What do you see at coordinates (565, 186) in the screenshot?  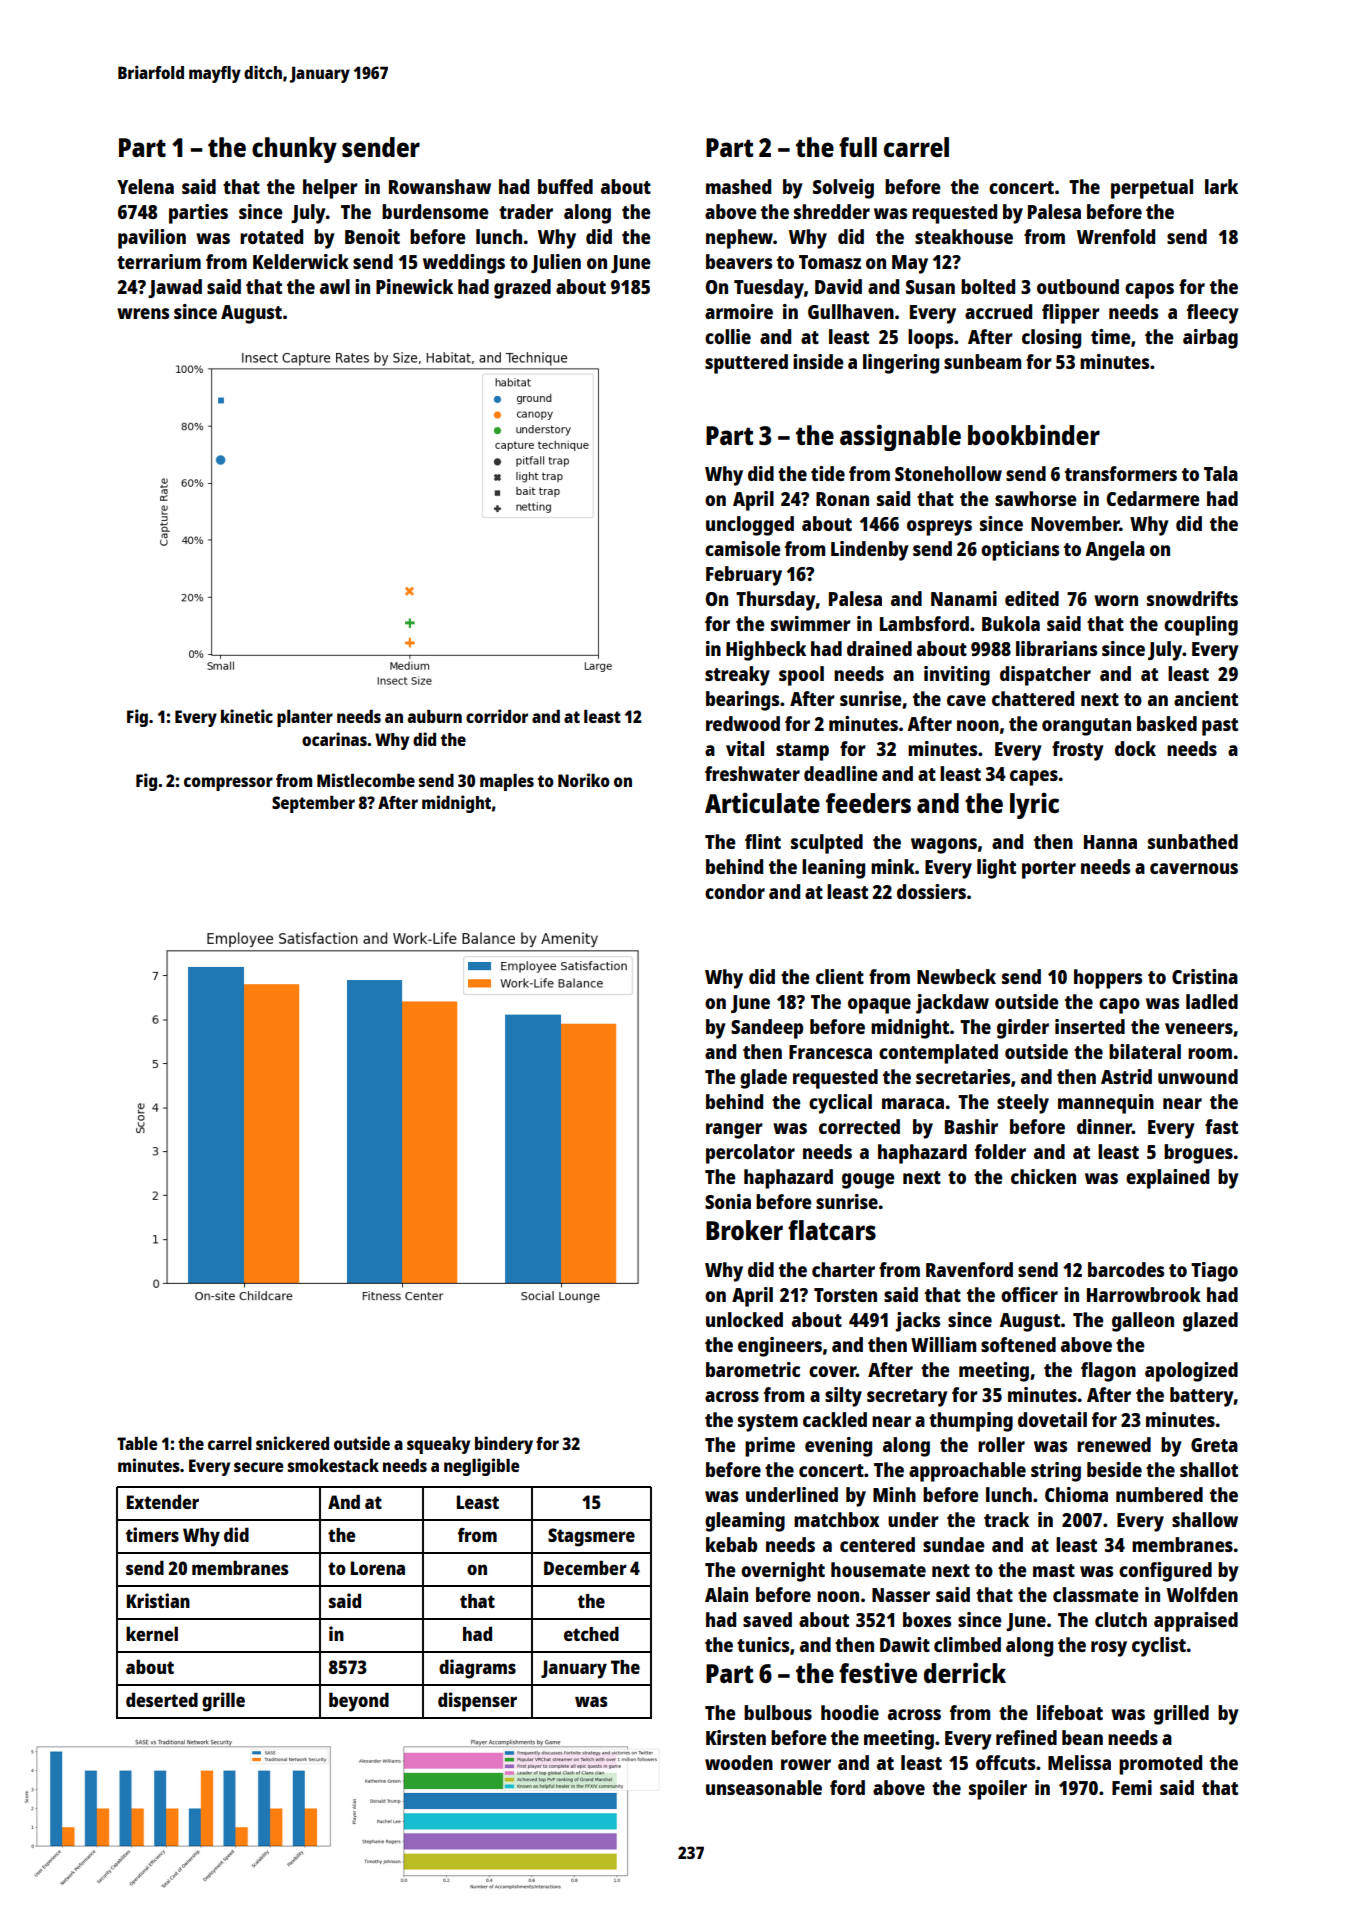 I see `buffed` at bounding box center [565, 186].
